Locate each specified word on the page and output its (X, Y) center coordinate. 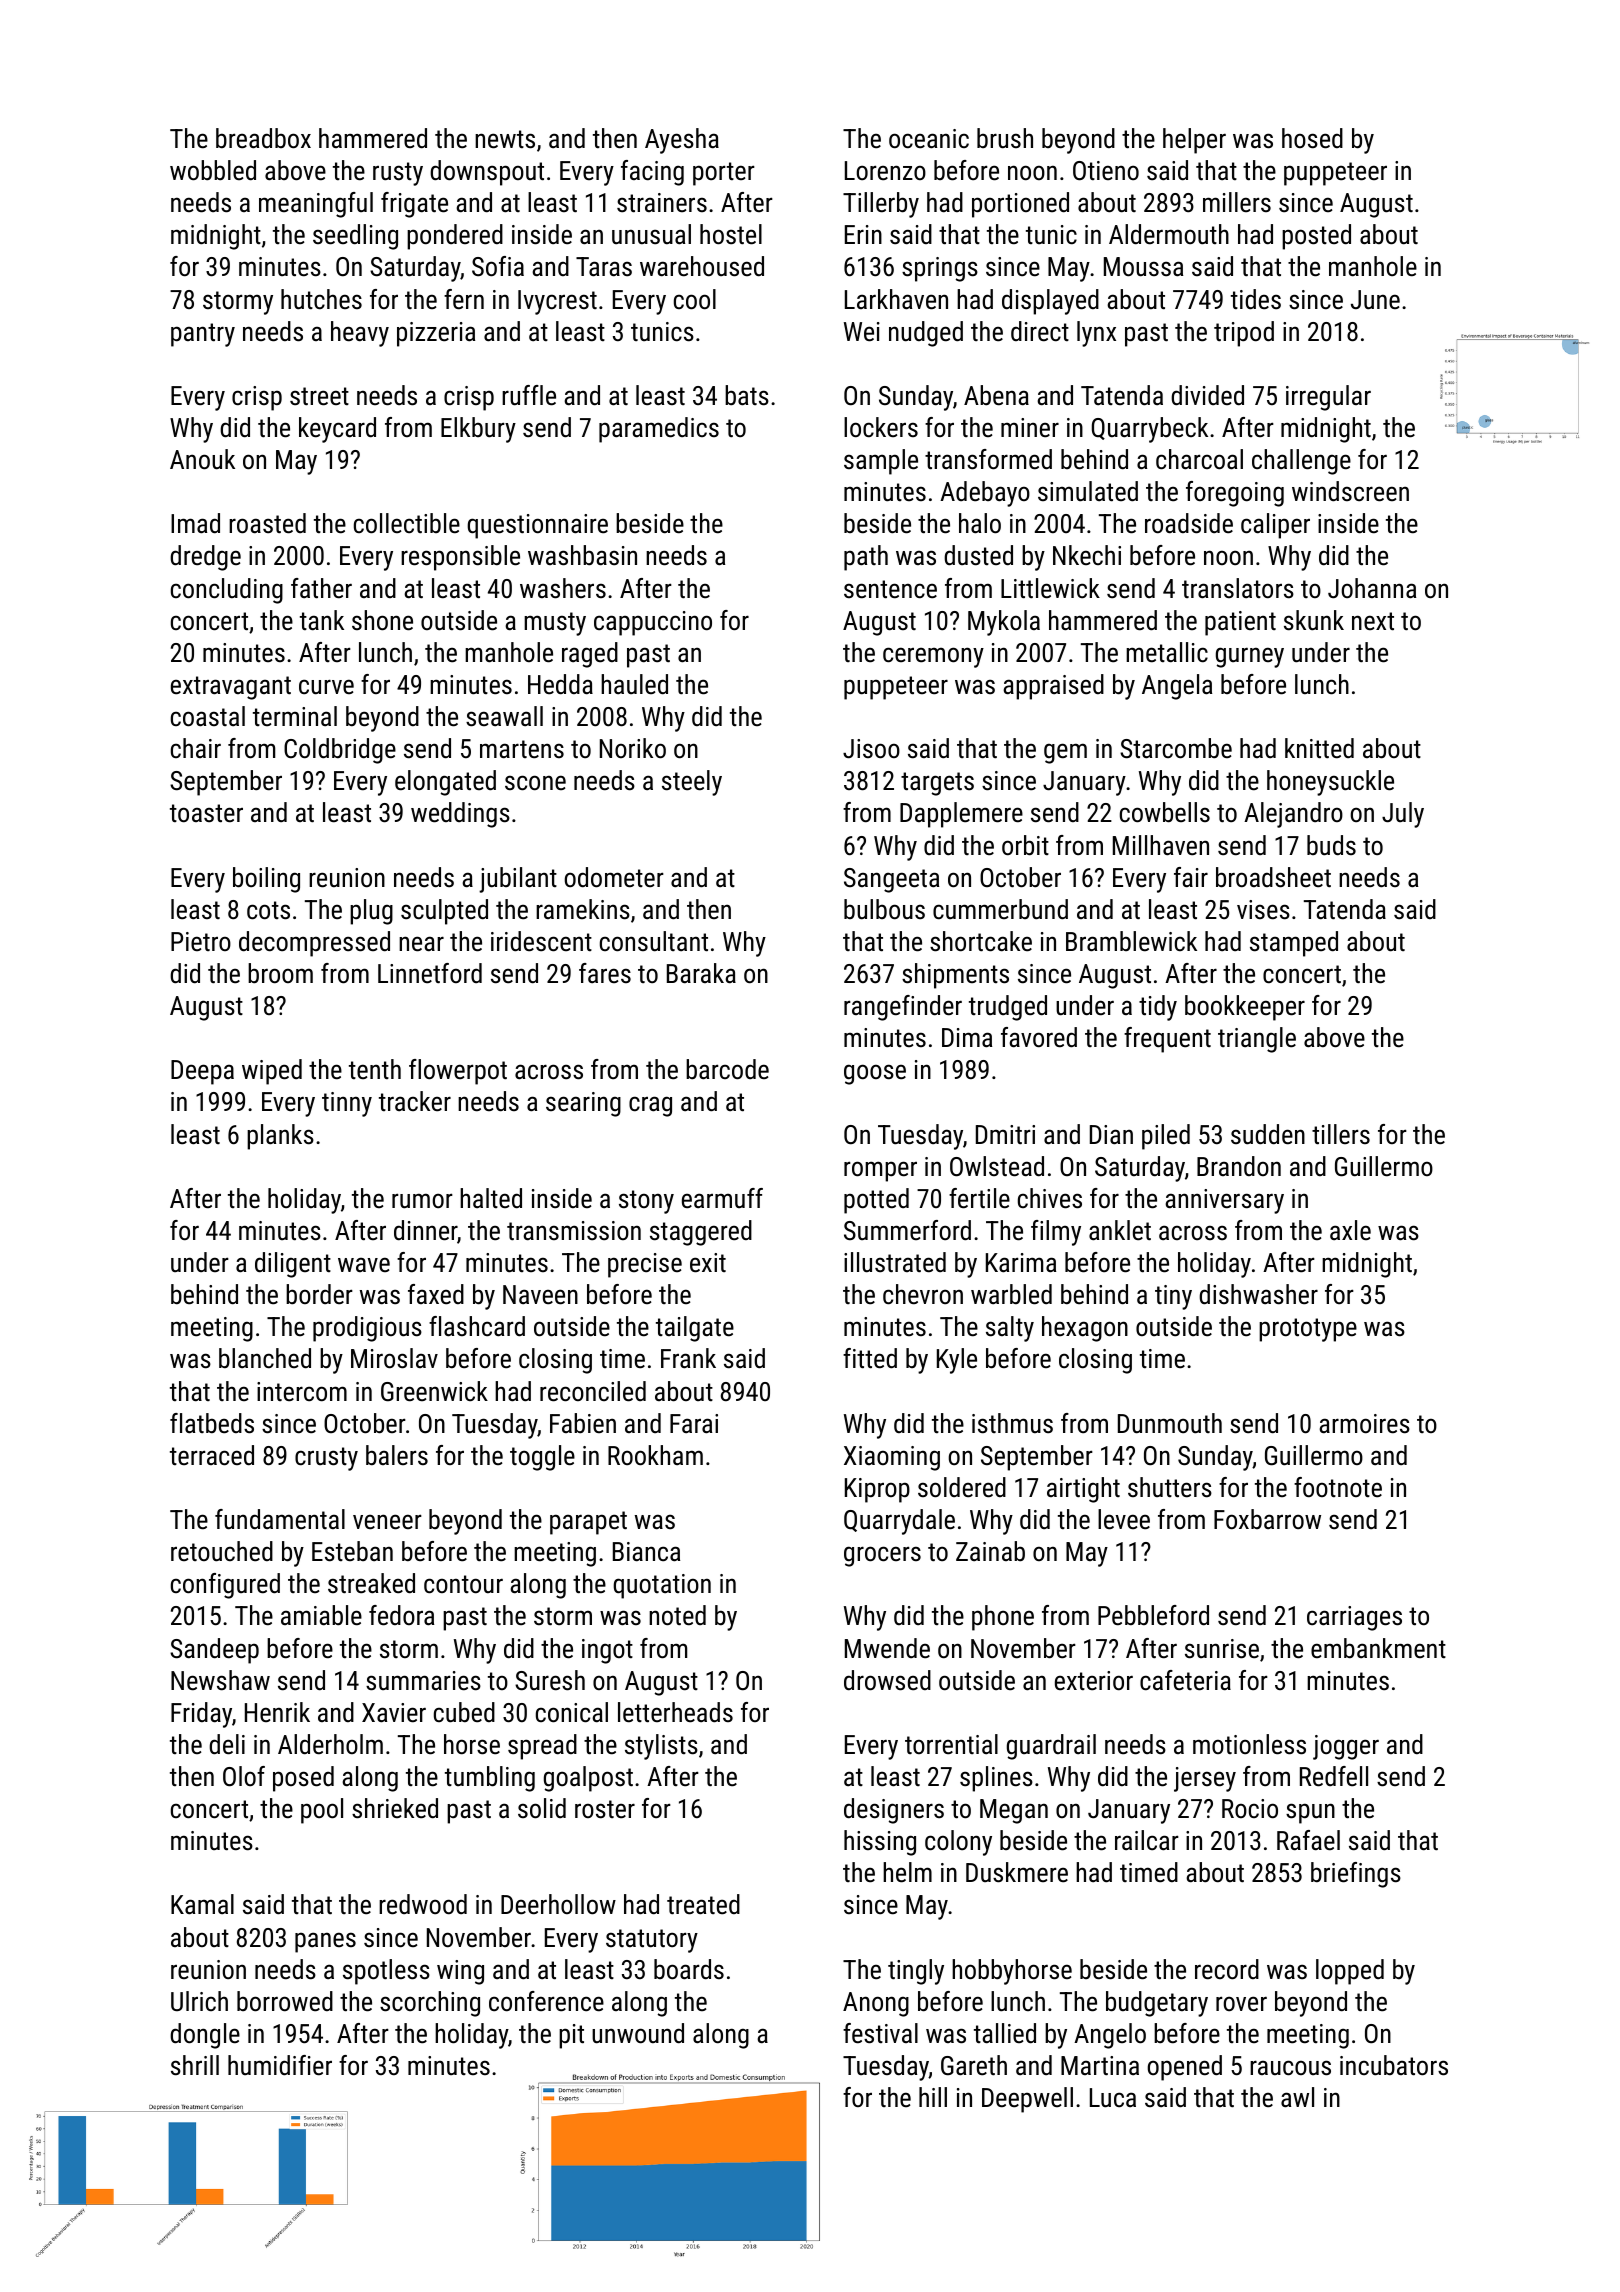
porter (724, 174)
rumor (422, 1201)
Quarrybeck (1150, 430)
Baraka (701, 973)
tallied (1005, 2033)
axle (1350, 1230)
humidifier (280, 2065)
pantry (203, 335)
